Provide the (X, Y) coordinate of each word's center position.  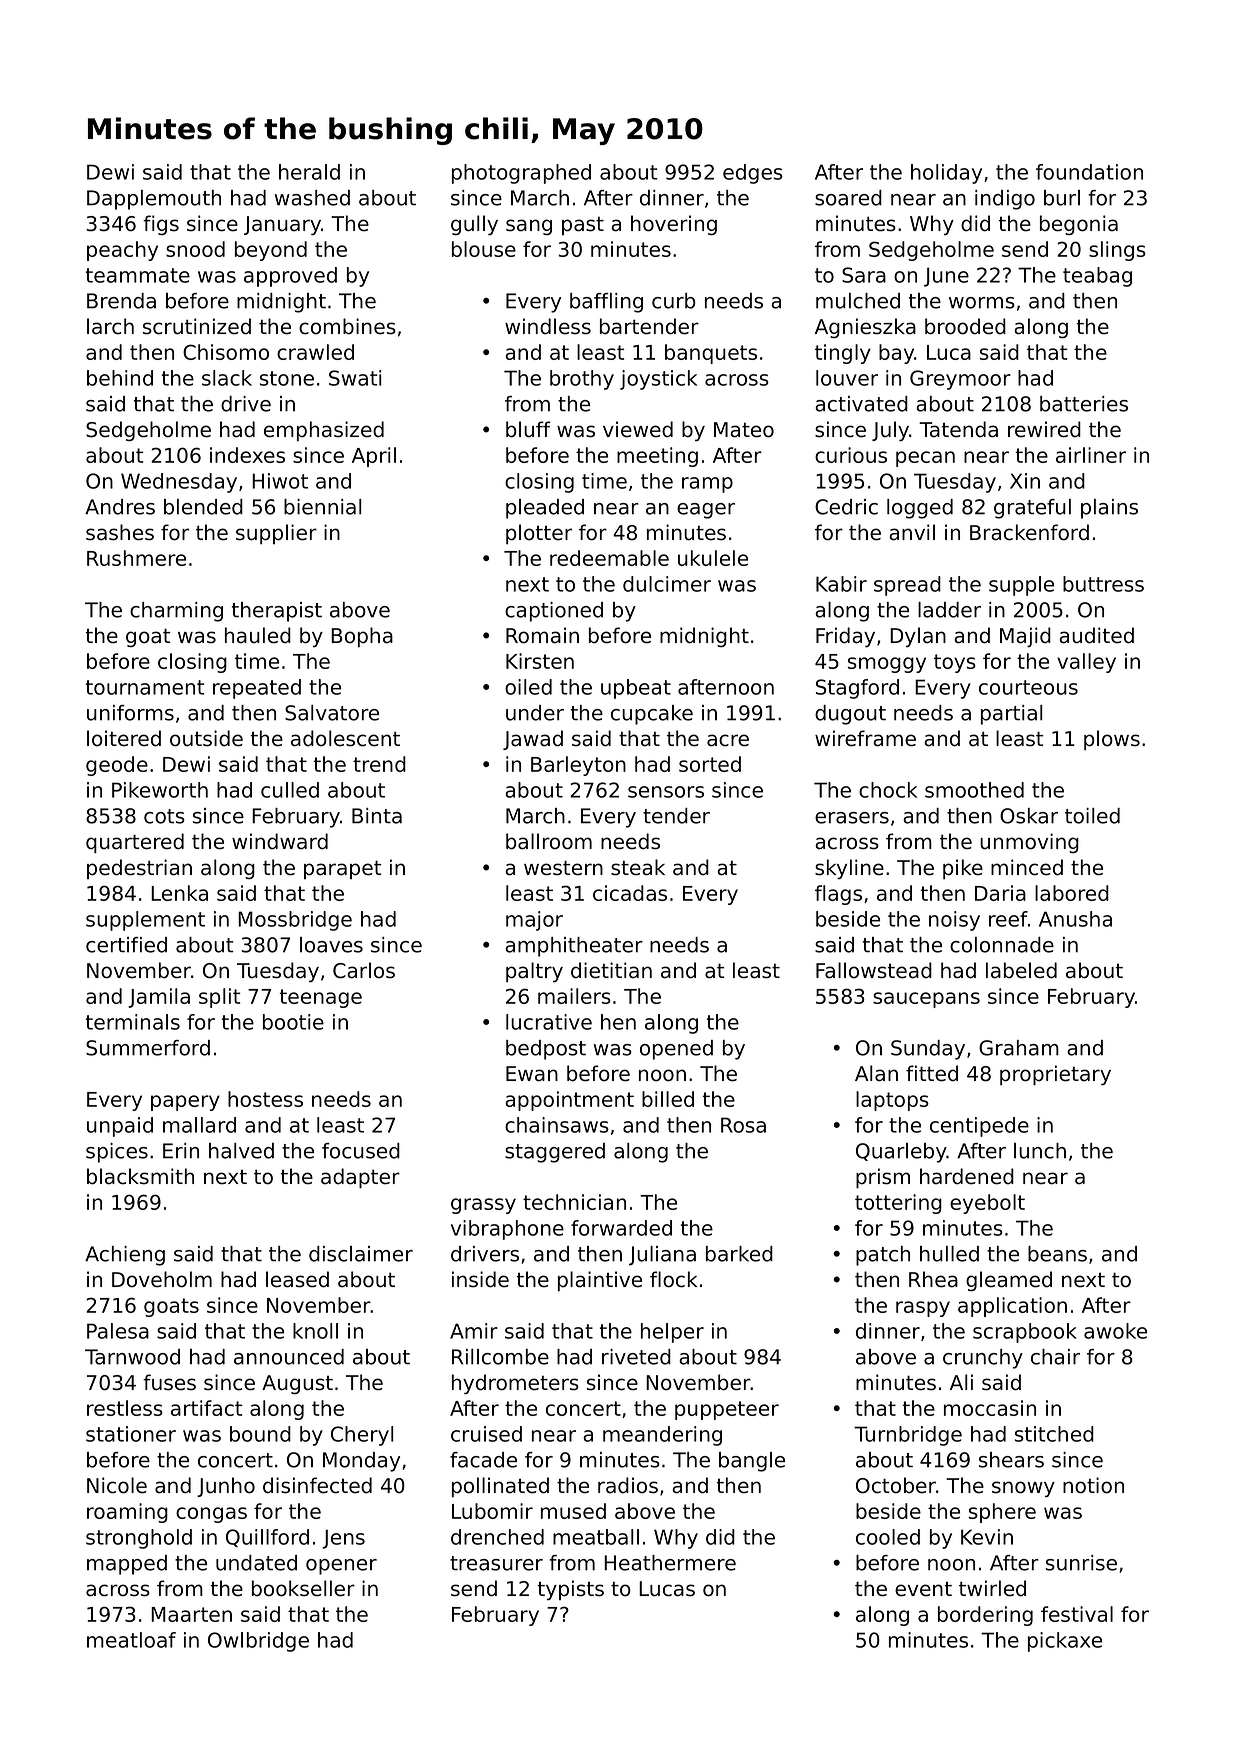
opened (676, 1050)
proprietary (1055, 1075)
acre (728, 740)
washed (312, 198)
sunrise (1081, 1563)
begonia (1079, 225)
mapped (127, 1565)
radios (628, 1485)
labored (1072, 893)
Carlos (364, 970)
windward (280, 841)
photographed (521, 174)
